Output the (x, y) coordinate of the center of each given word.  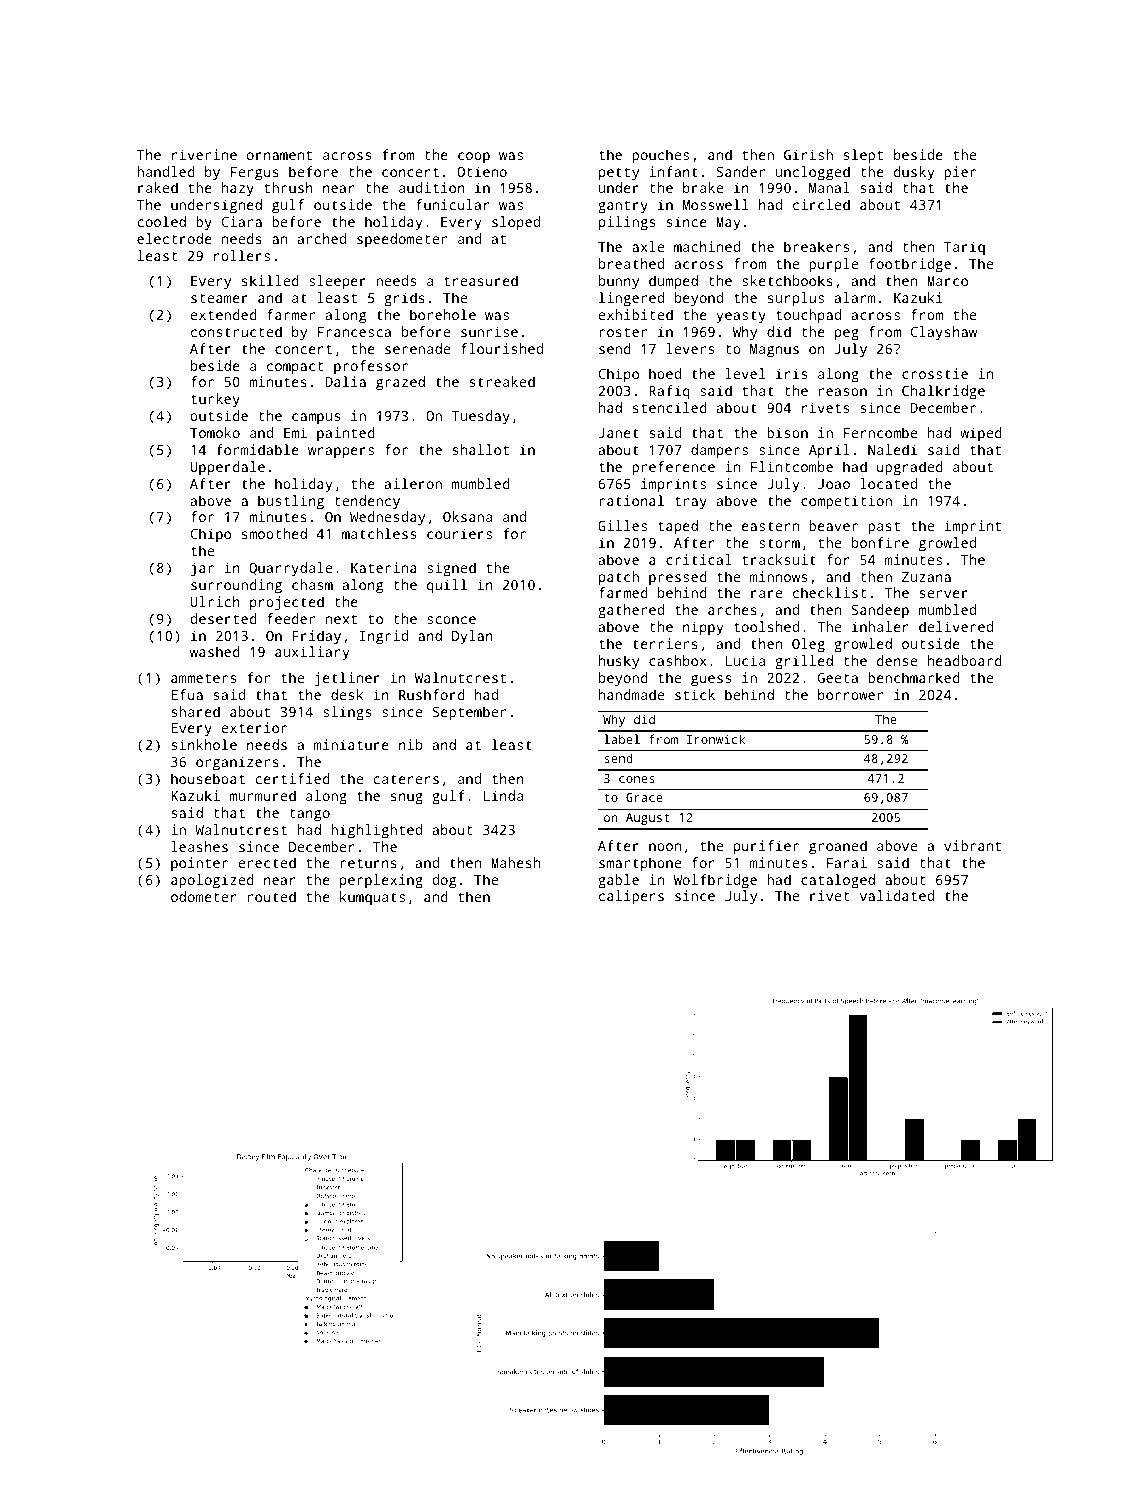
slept (863, 156)
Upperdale (227, 468)
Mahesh (515, 862)
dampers (719, 451)
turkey (215, 400)
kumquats (372, 898)
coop (474, 158)
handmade (631, 694)
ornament (279, 155)
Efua (187, 694)
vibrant (972, 845)
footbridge (910, 265)
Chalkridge (943, 392)
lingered (631, 299)
